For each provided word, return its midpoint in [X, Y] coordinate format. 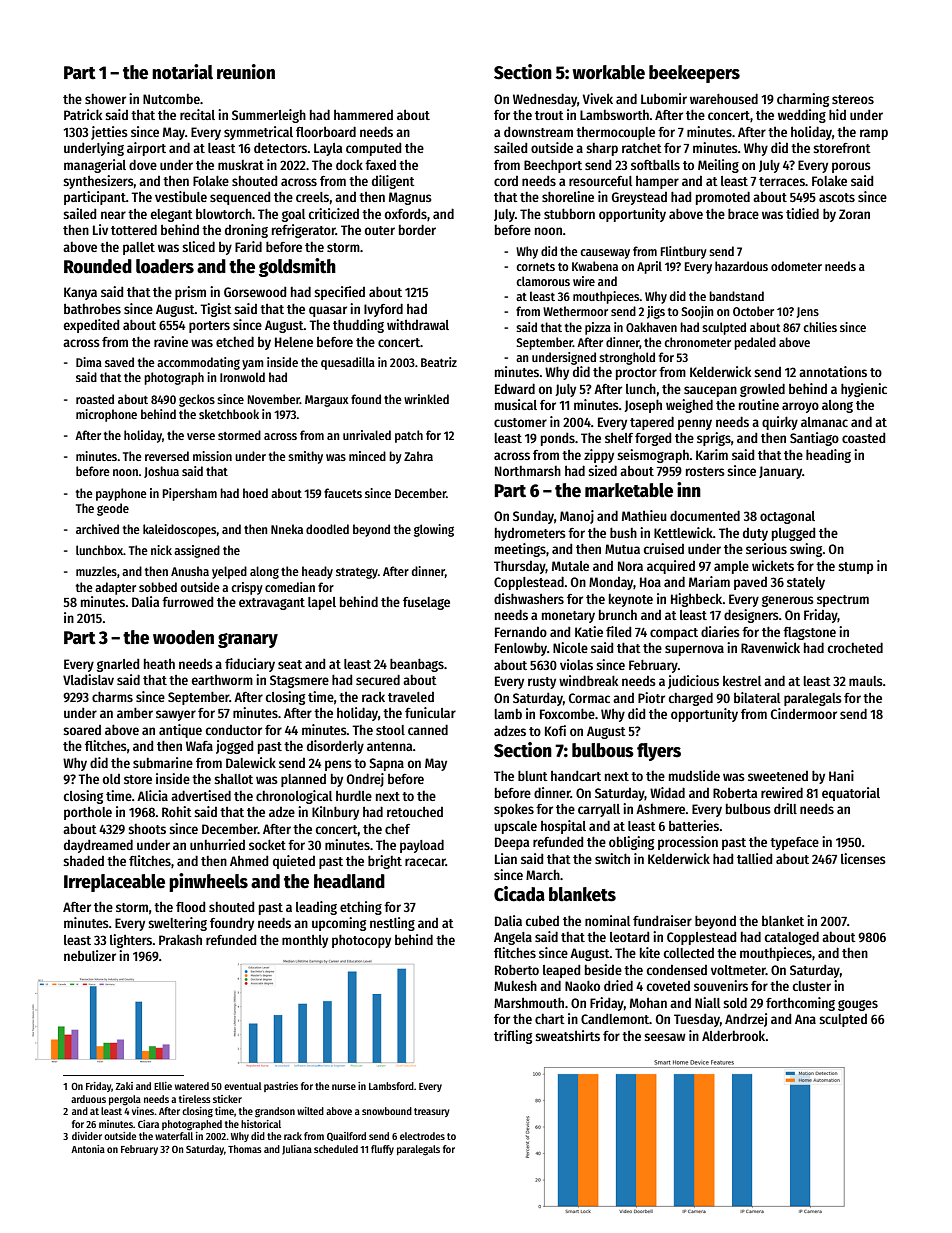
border [417, 229]
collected [689, 953]
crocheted [855, 647]
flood [191, 907]
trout [549, 115]
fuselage [426, 603]
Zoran [854, 214]
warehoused [724, 98]
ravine [171, 341]
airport [146, 149]
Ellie [163, 1086]
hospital [563, 827]
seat [290, 664]
